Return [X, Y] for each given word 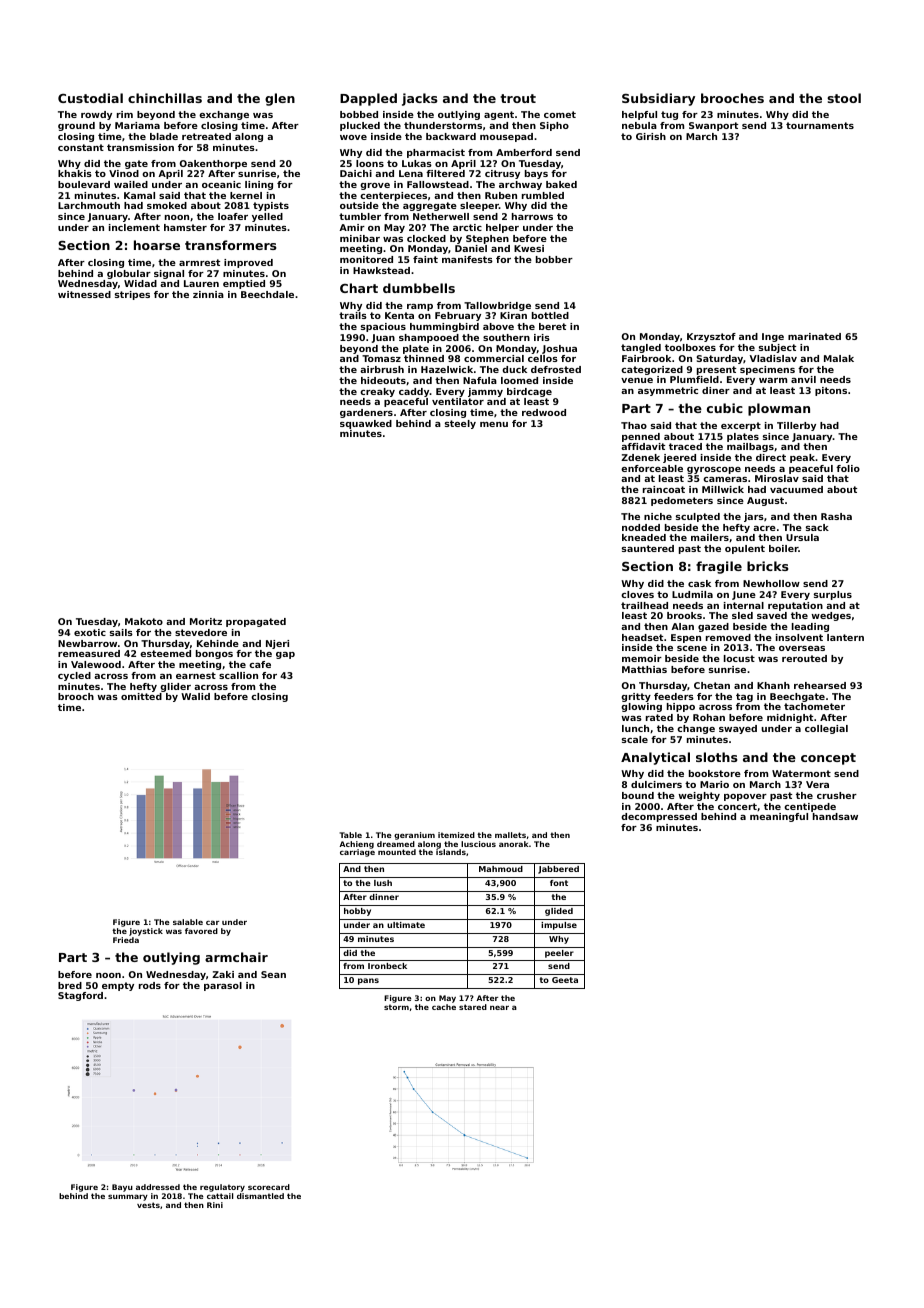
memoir [642, 658]
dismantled [260, 1196]
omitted [141, 696]
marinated [814, 336]
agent [499, 115]
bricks [768, 566]
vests [148, 1205]
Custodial [90, 98]
